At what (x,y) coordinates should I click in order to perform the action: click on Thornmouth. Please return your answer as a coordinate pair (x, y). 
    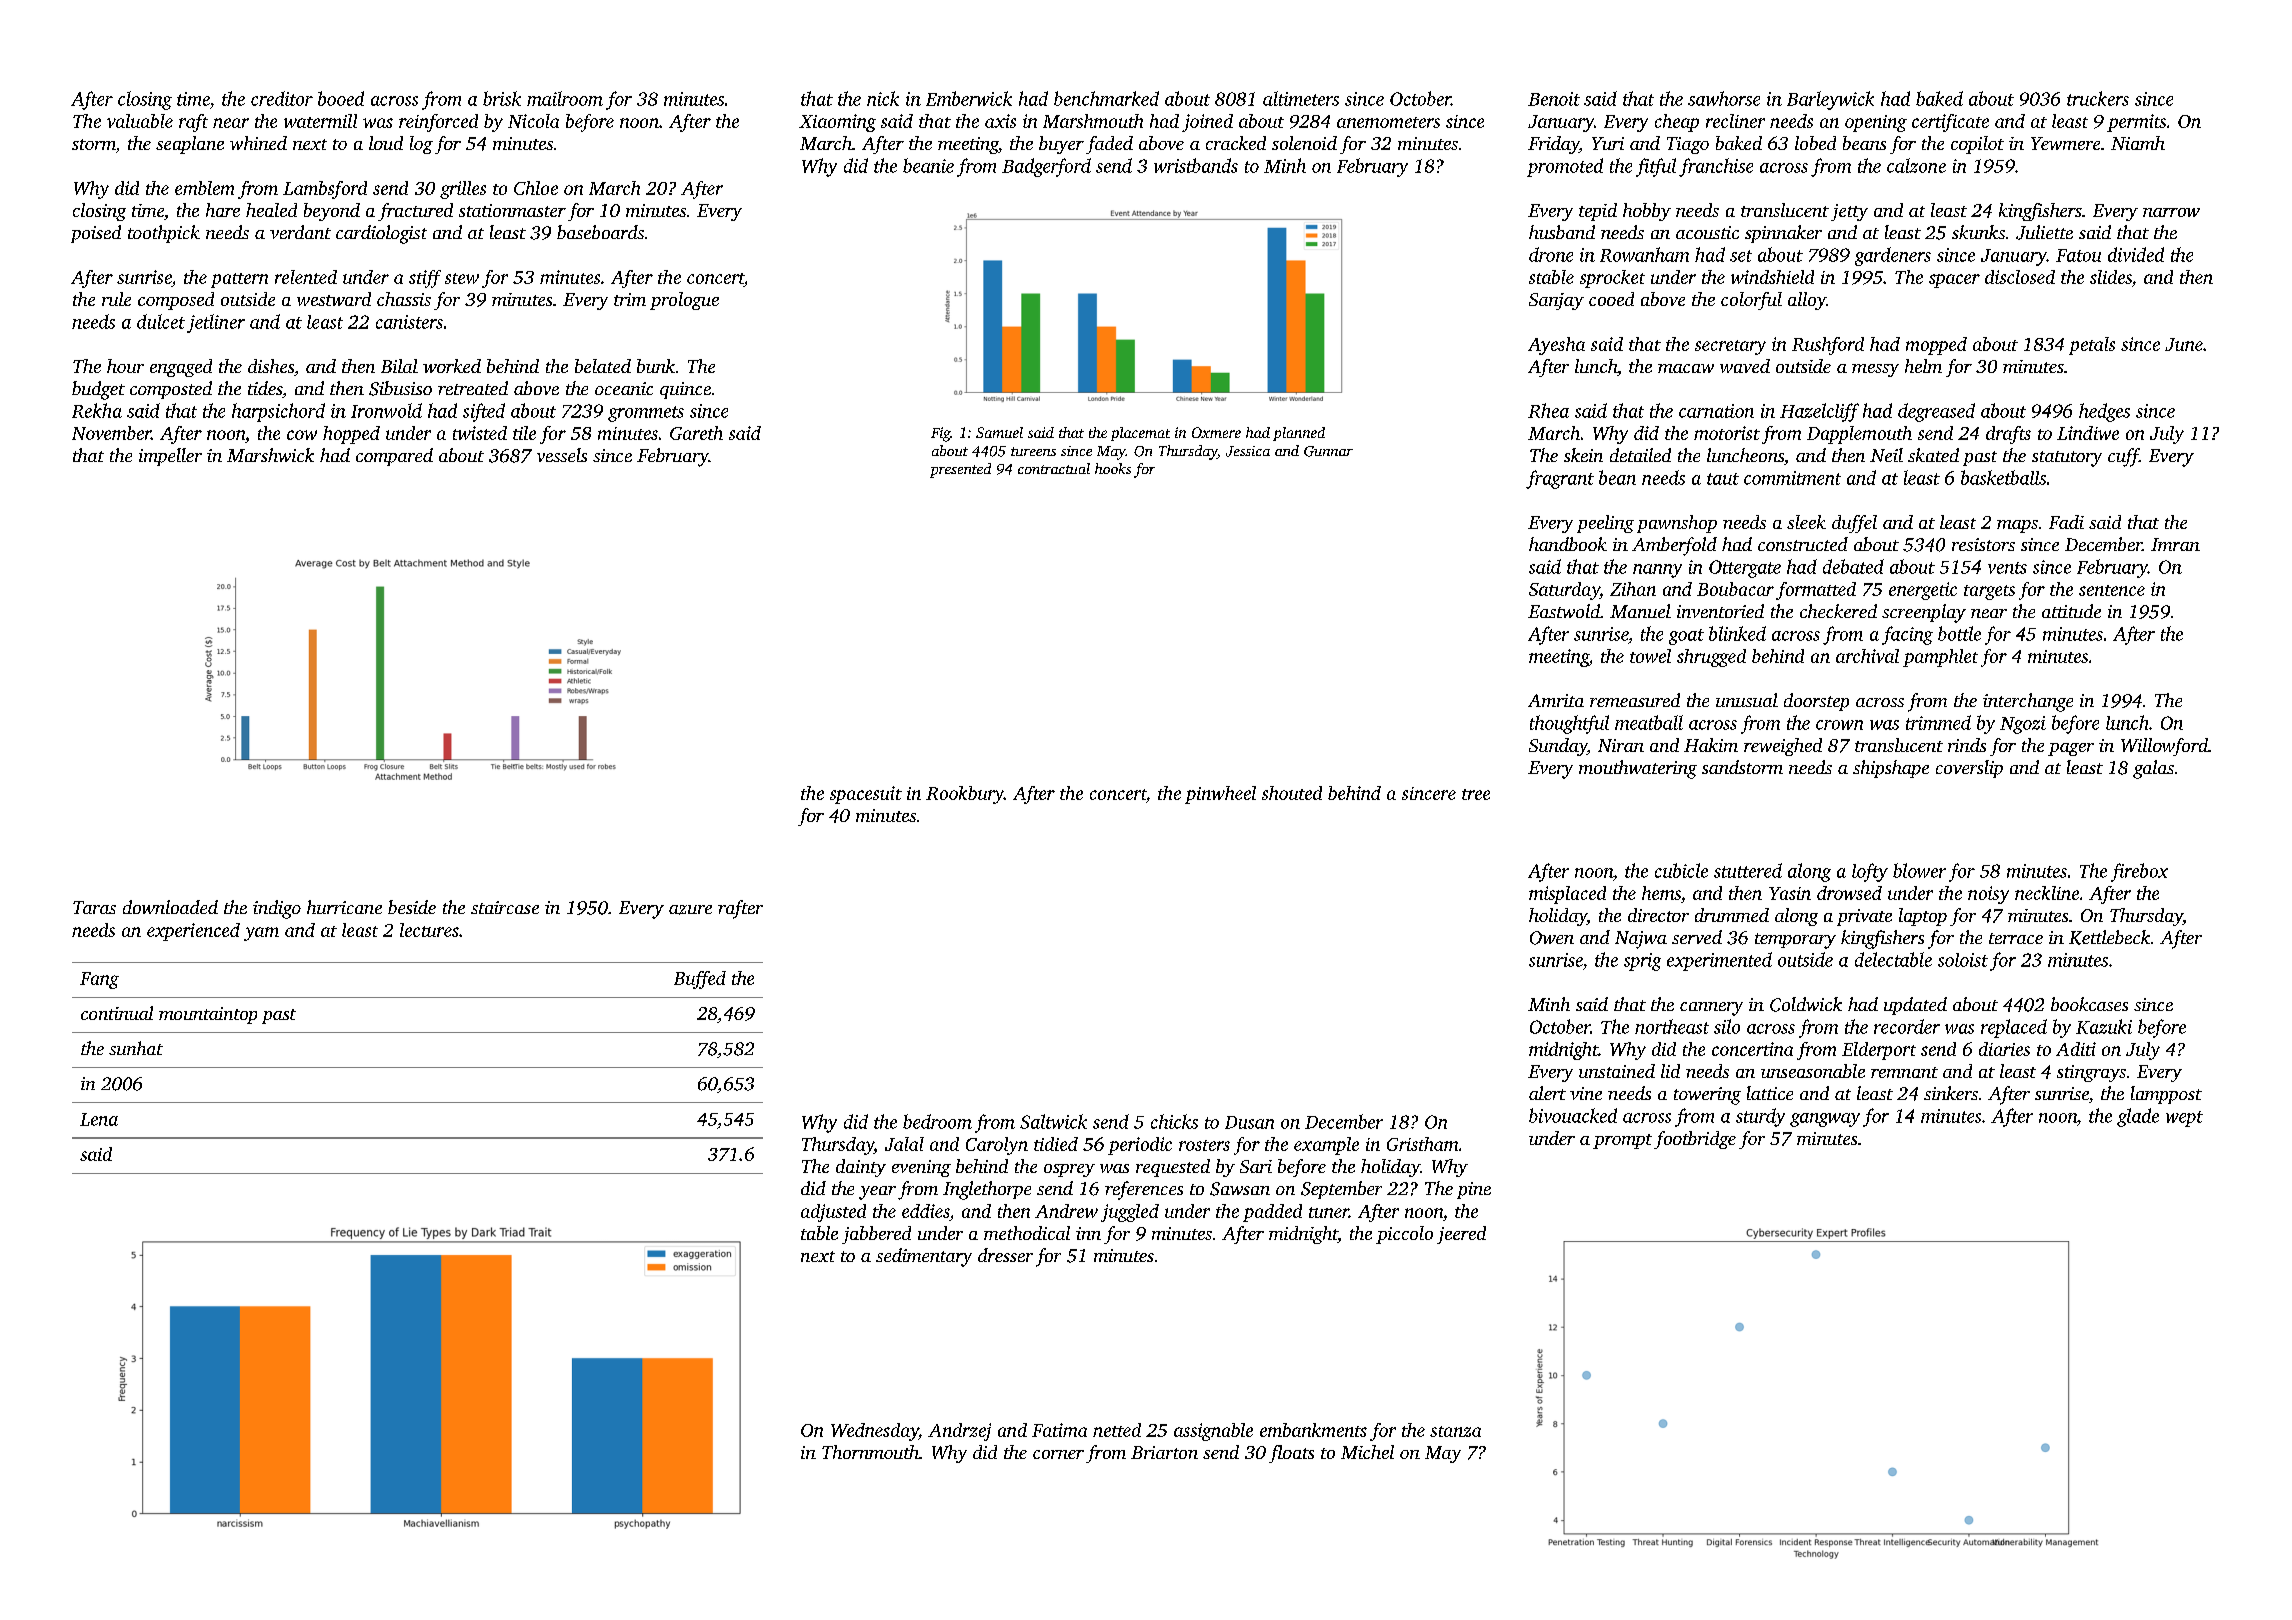
    Looking at the image, I should click on (870, 1452).
